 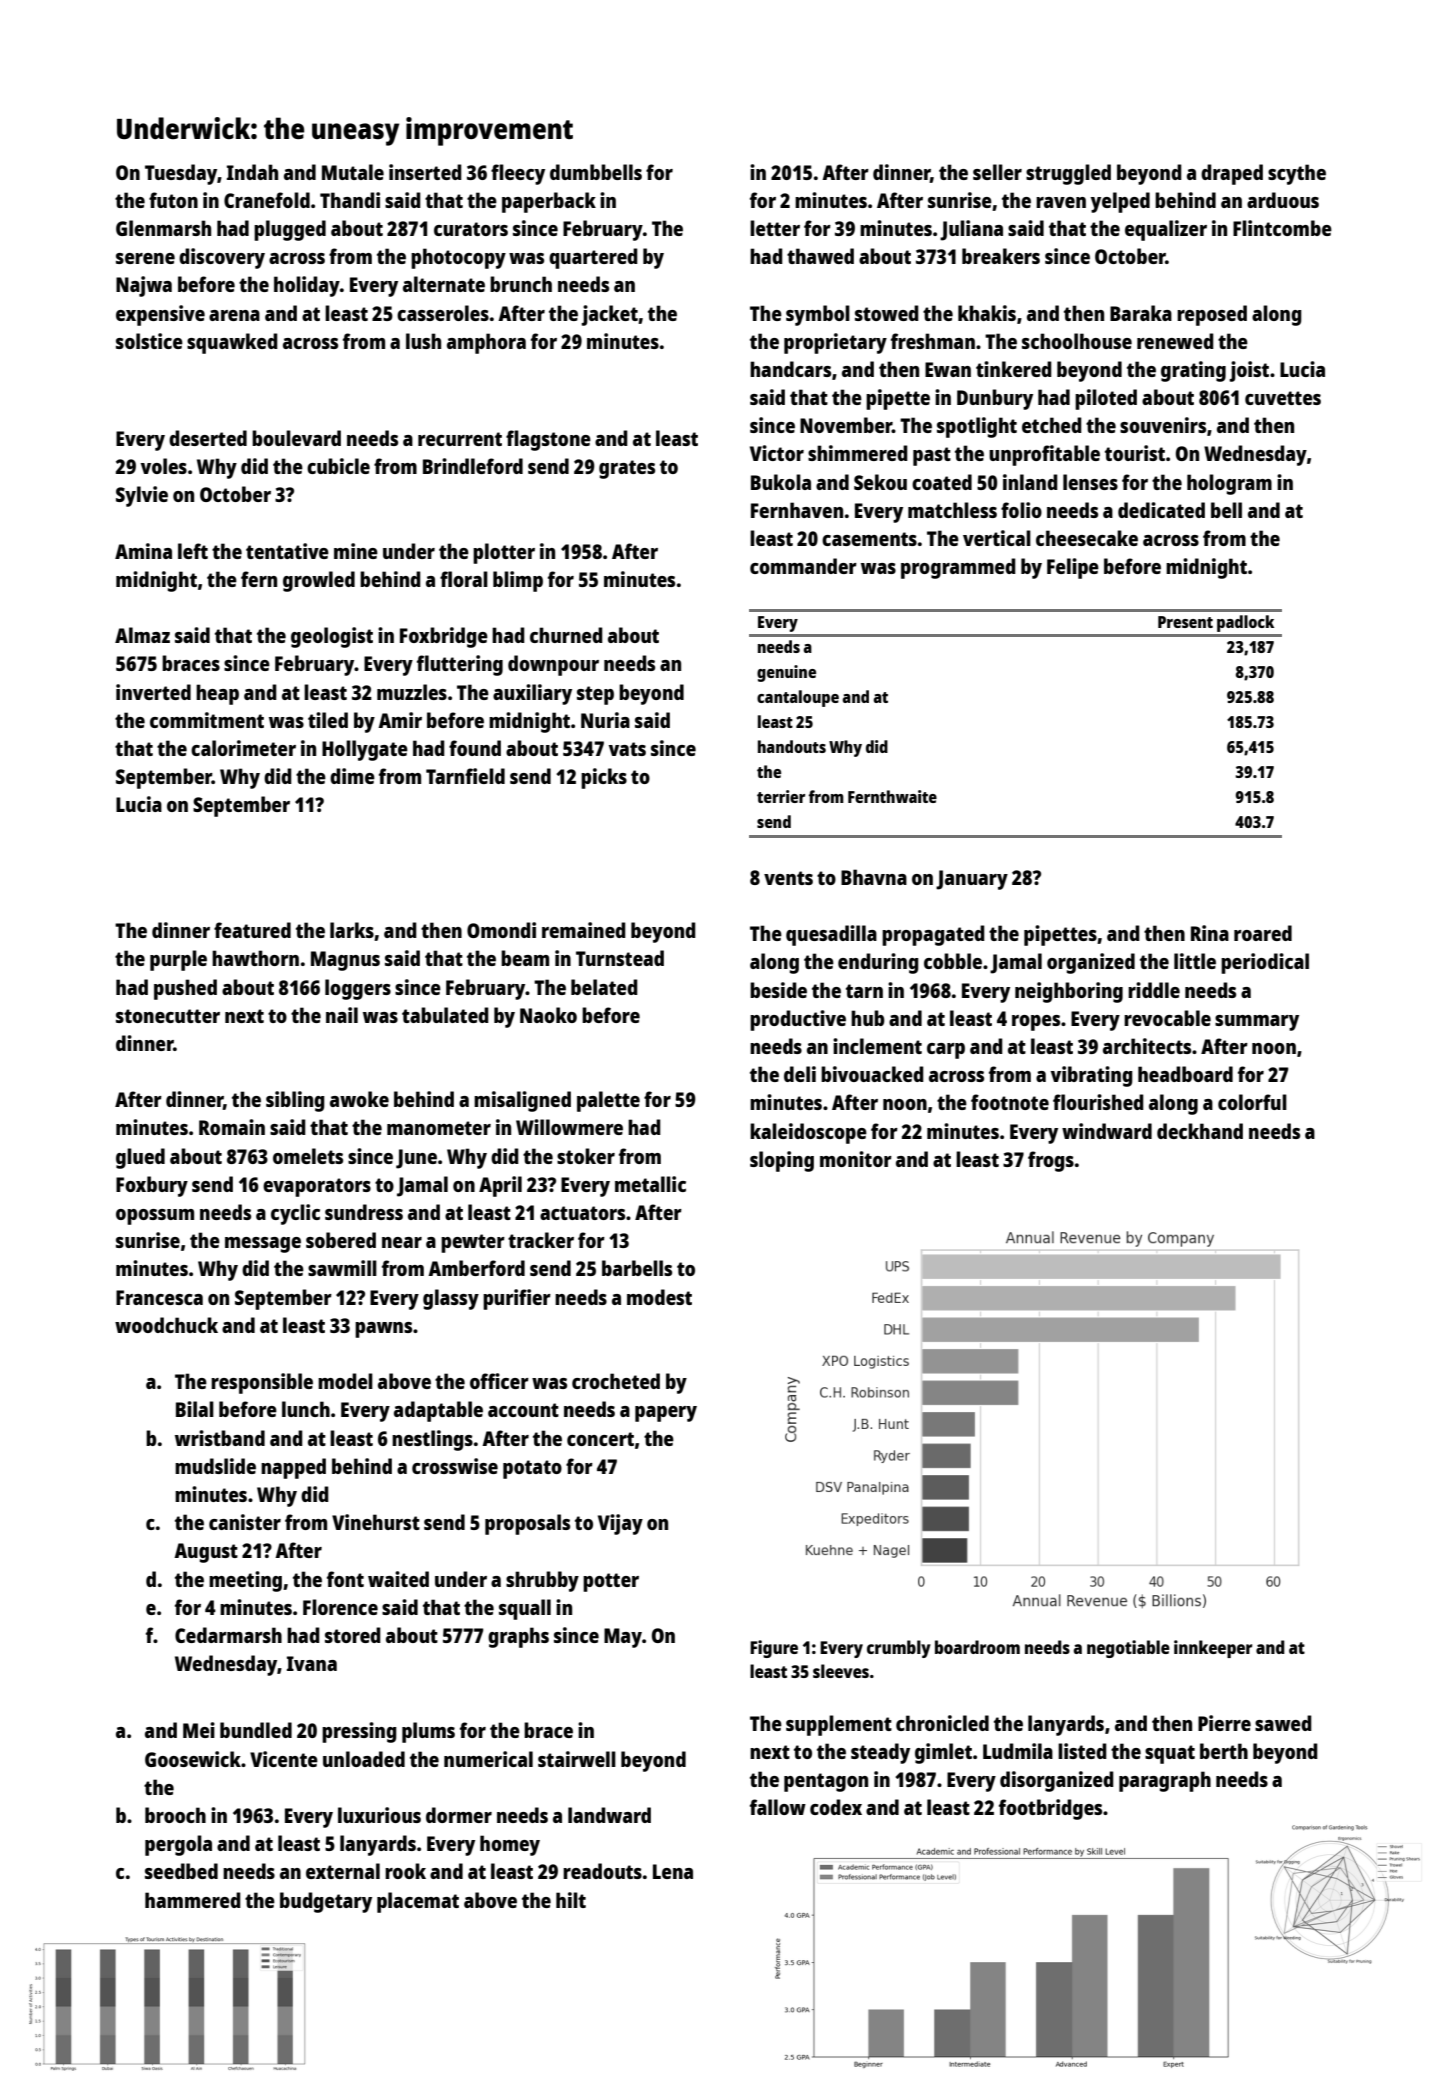 I want to click on budgetary, so click(x=326, y=1902).
